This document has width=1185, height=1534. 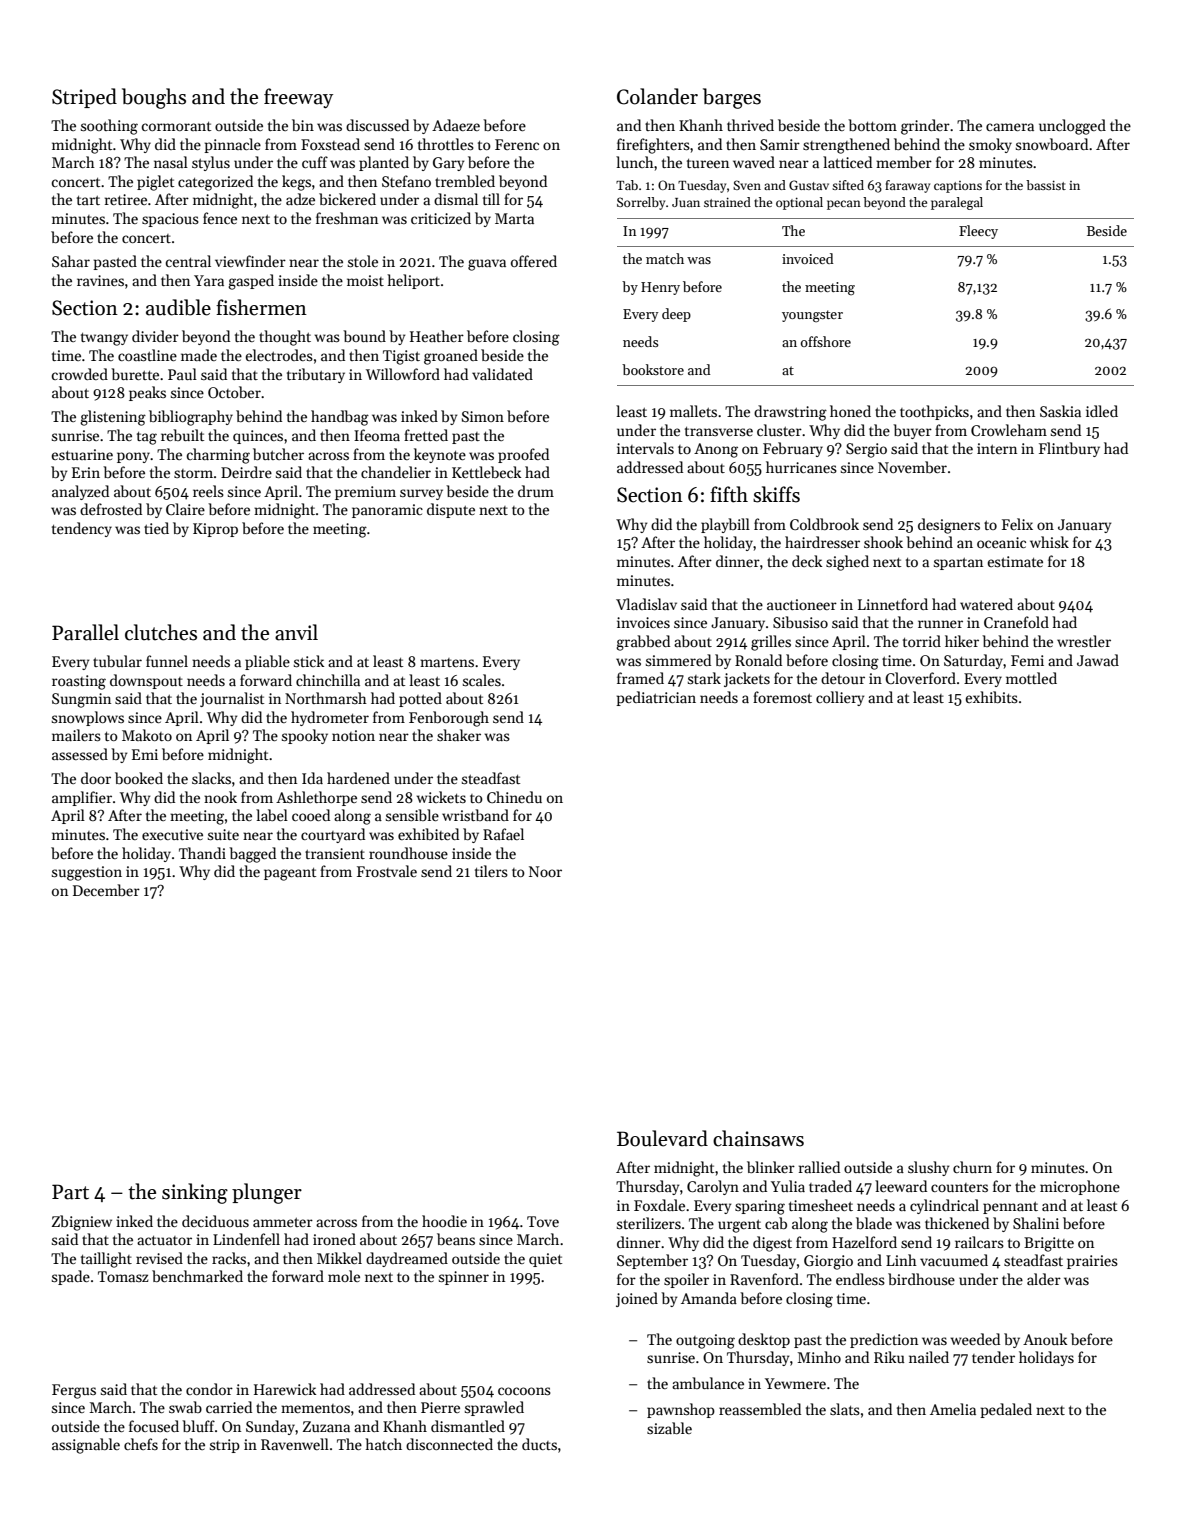 I want to click on spacious, so click(x=170, y=220).
